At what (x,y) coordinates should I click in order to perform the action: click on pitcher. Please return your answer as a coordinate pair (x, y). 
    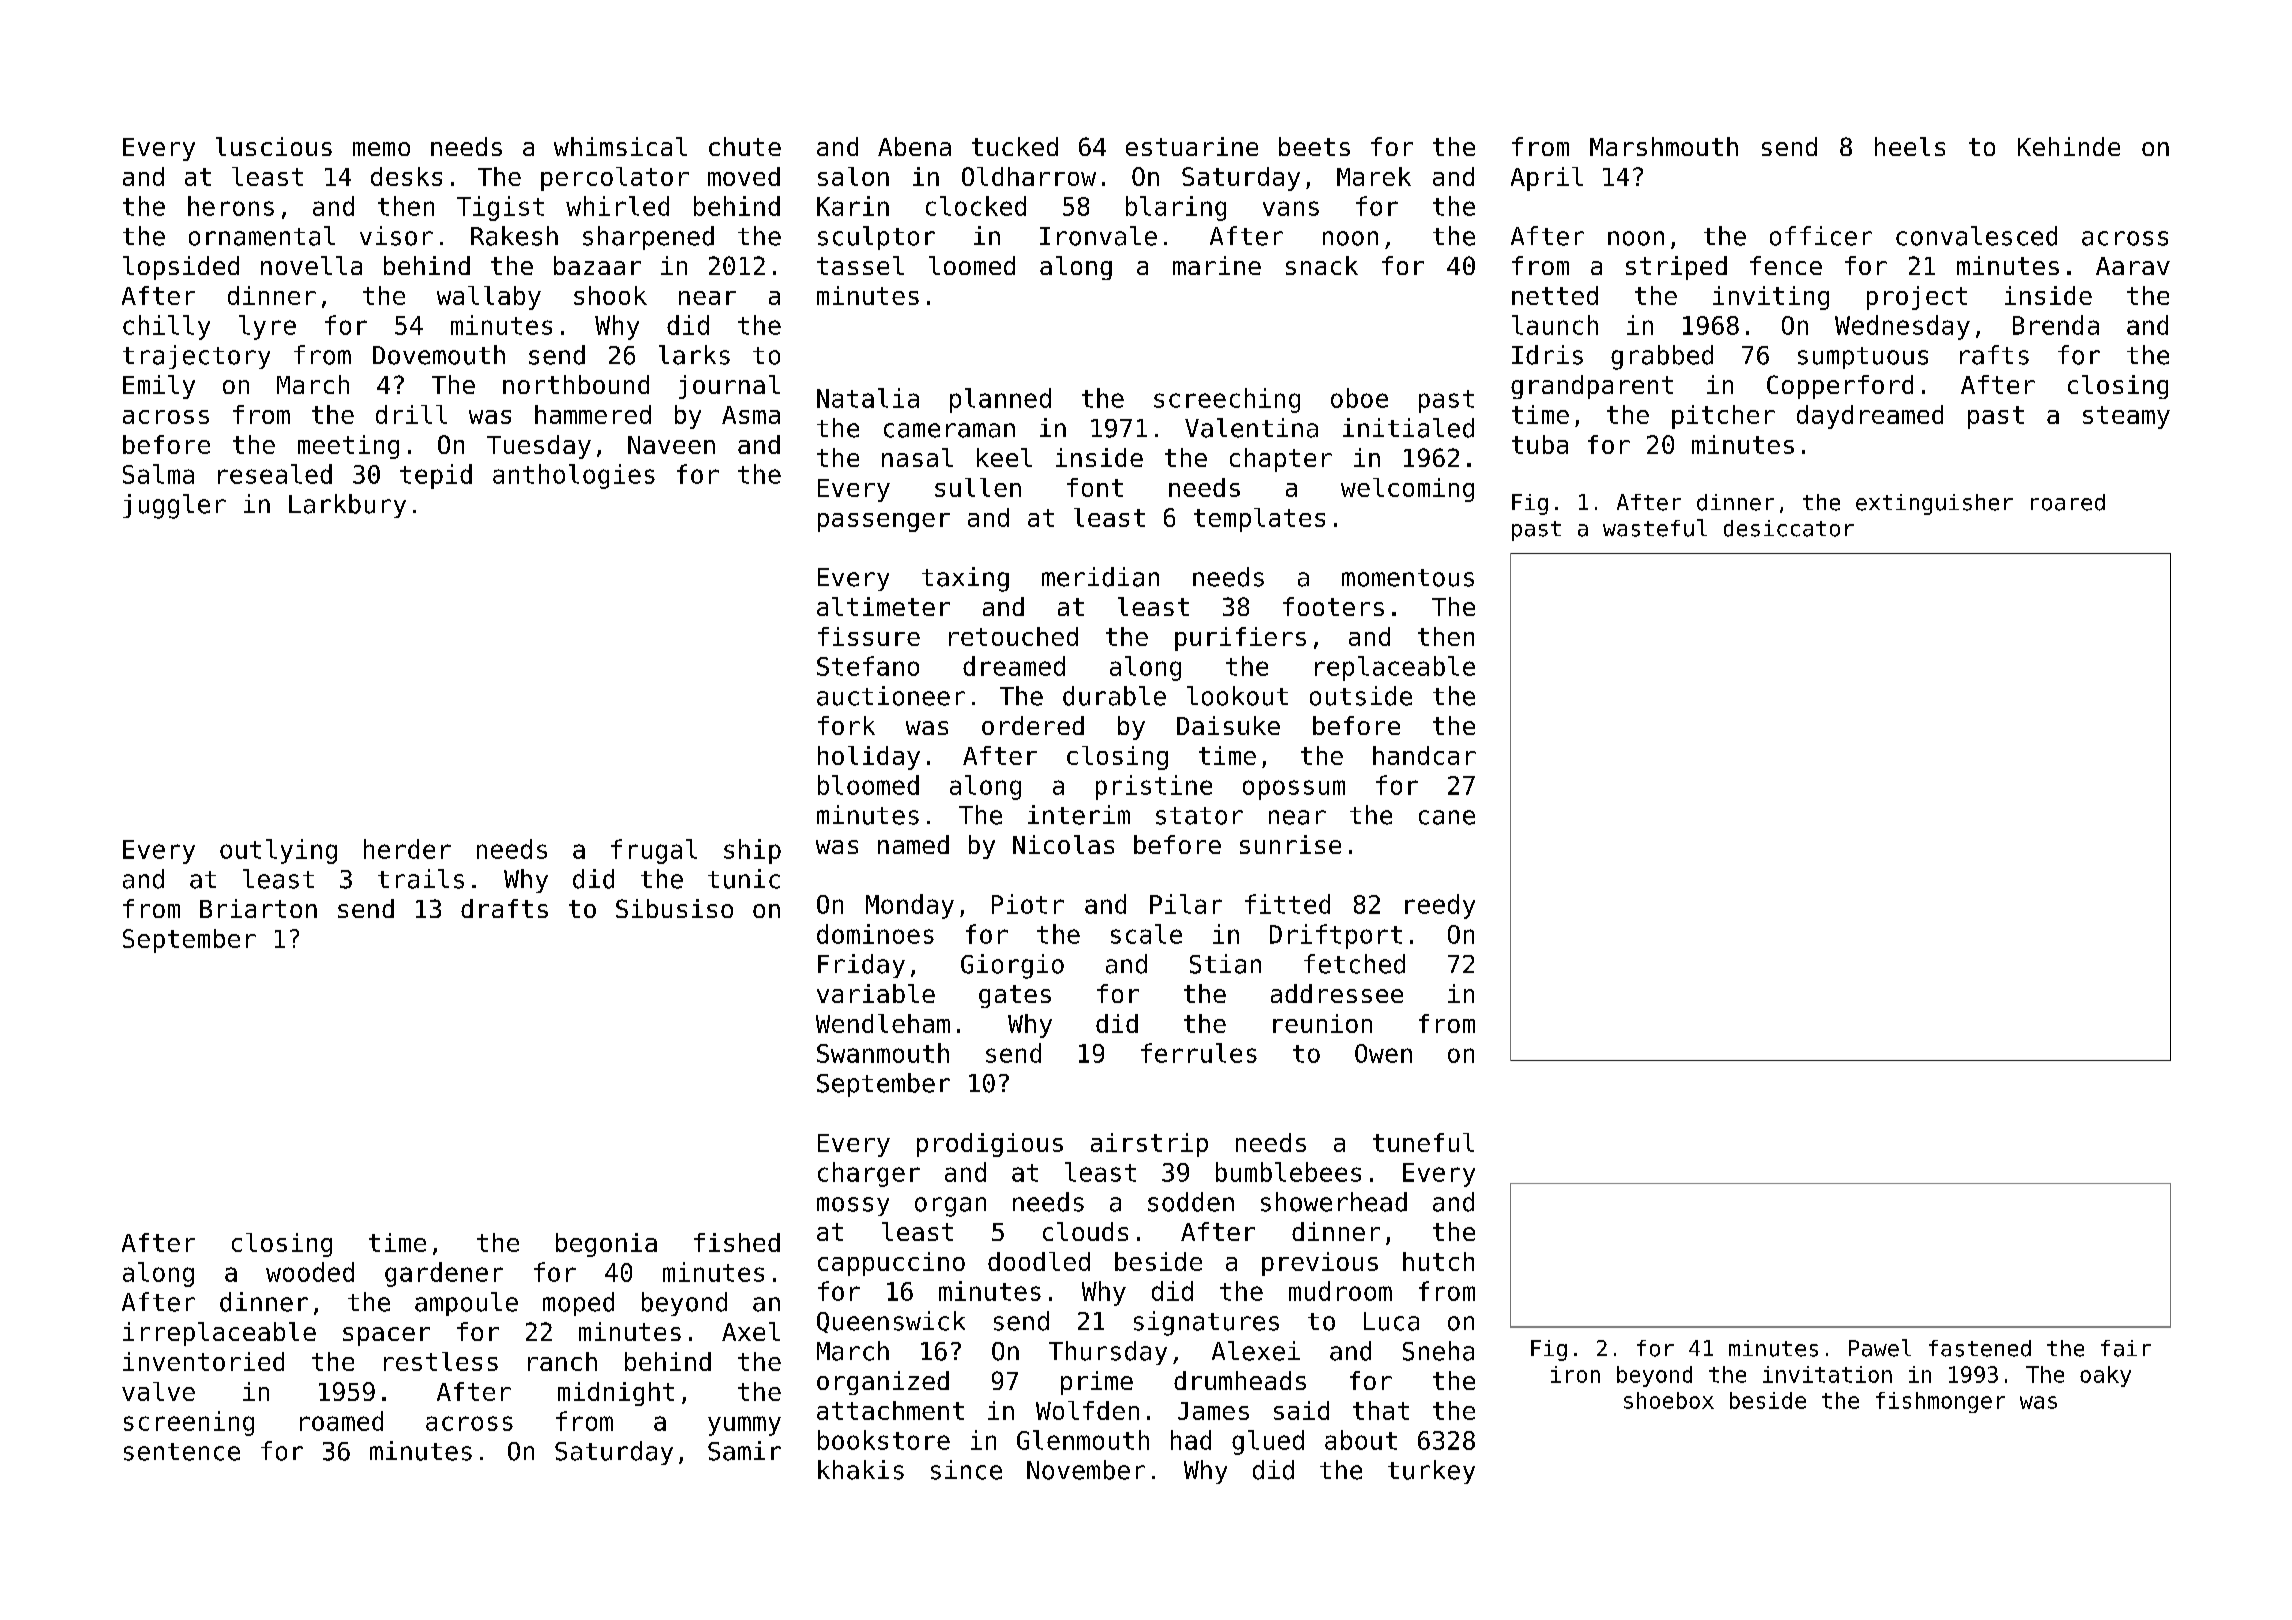
    Looking at the image, I should click on (1723, 417).
